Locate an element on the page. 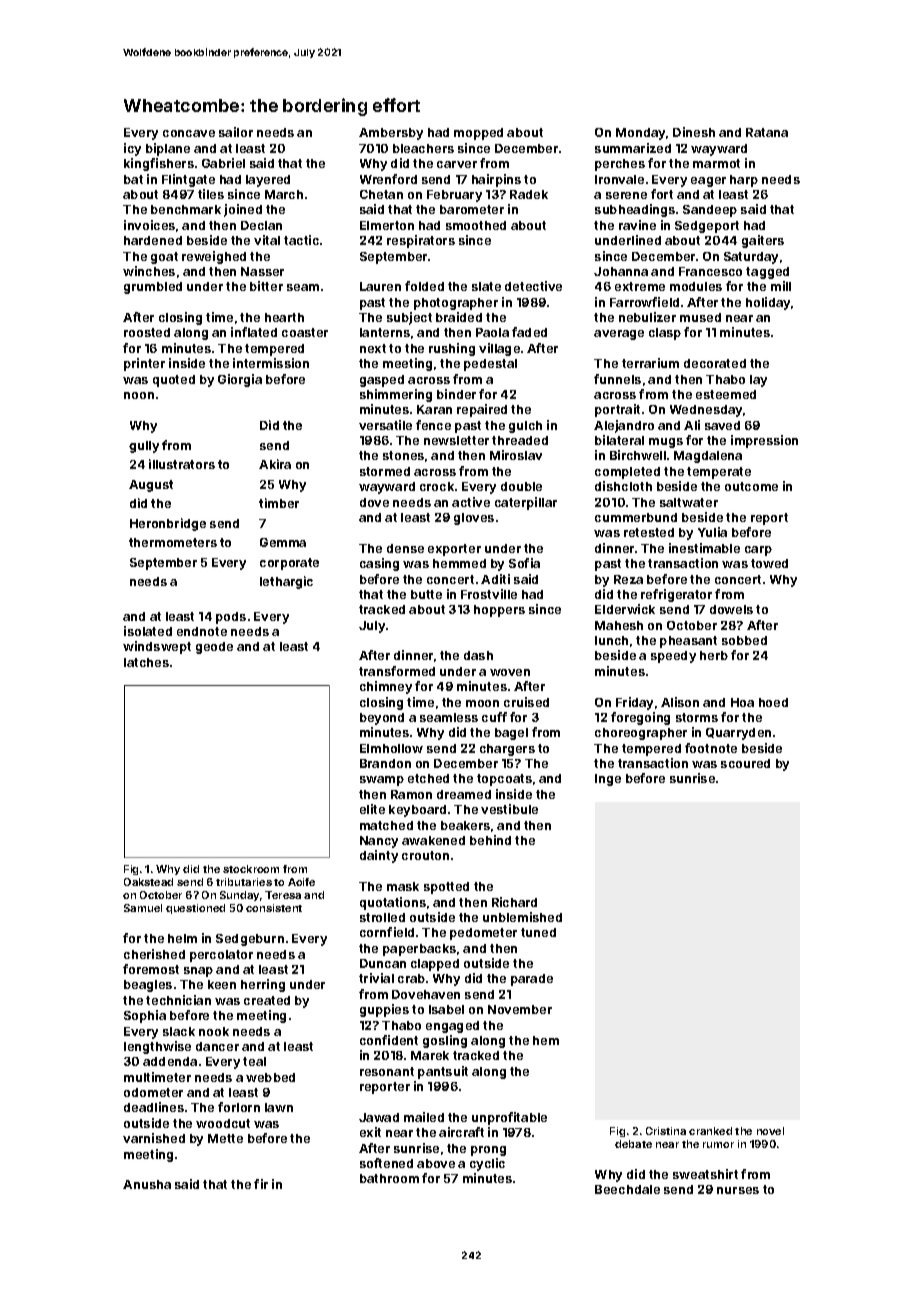  Dinesh is located at coordinates (694, 132).
